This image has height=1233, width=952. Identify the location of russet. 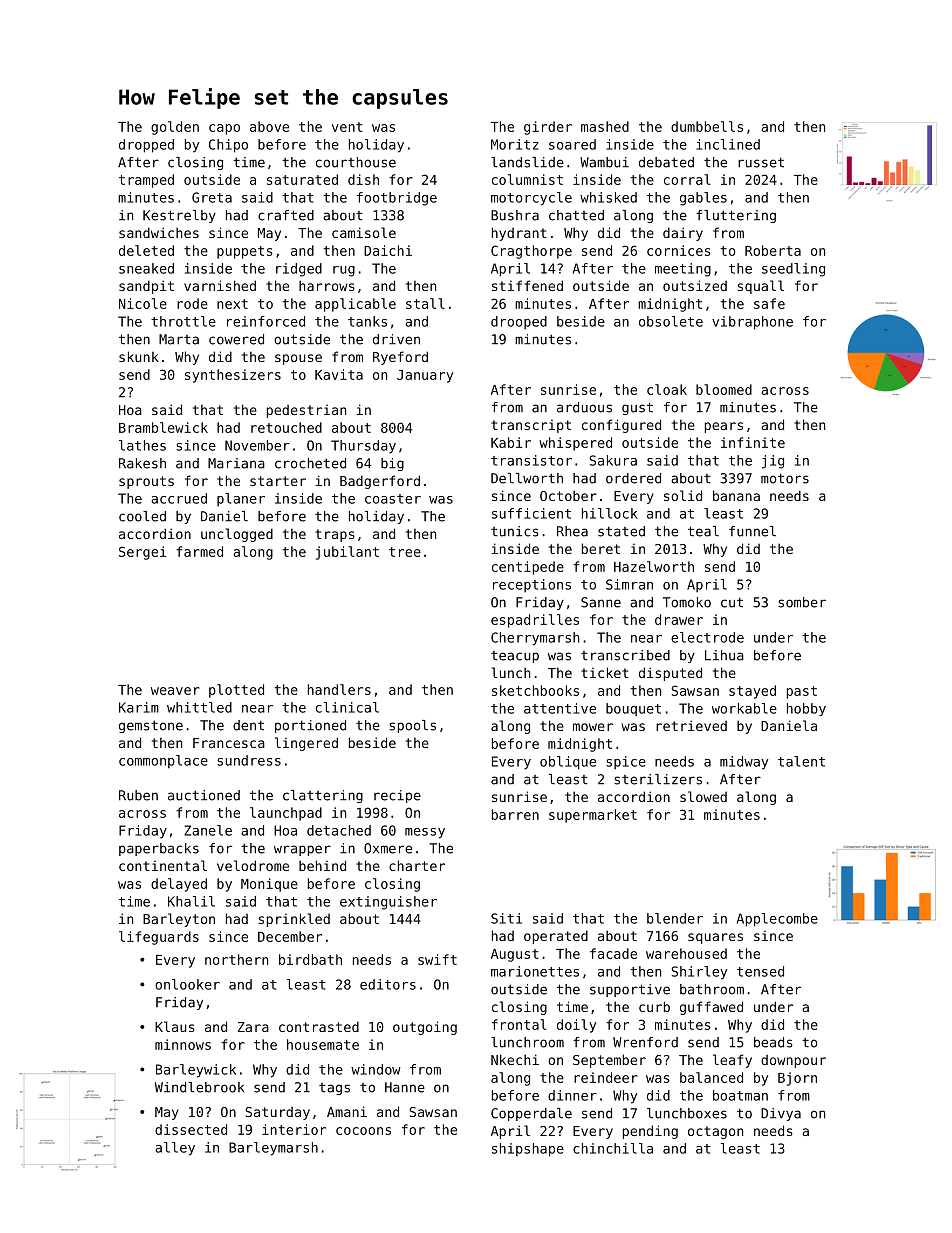
(761, 162).
